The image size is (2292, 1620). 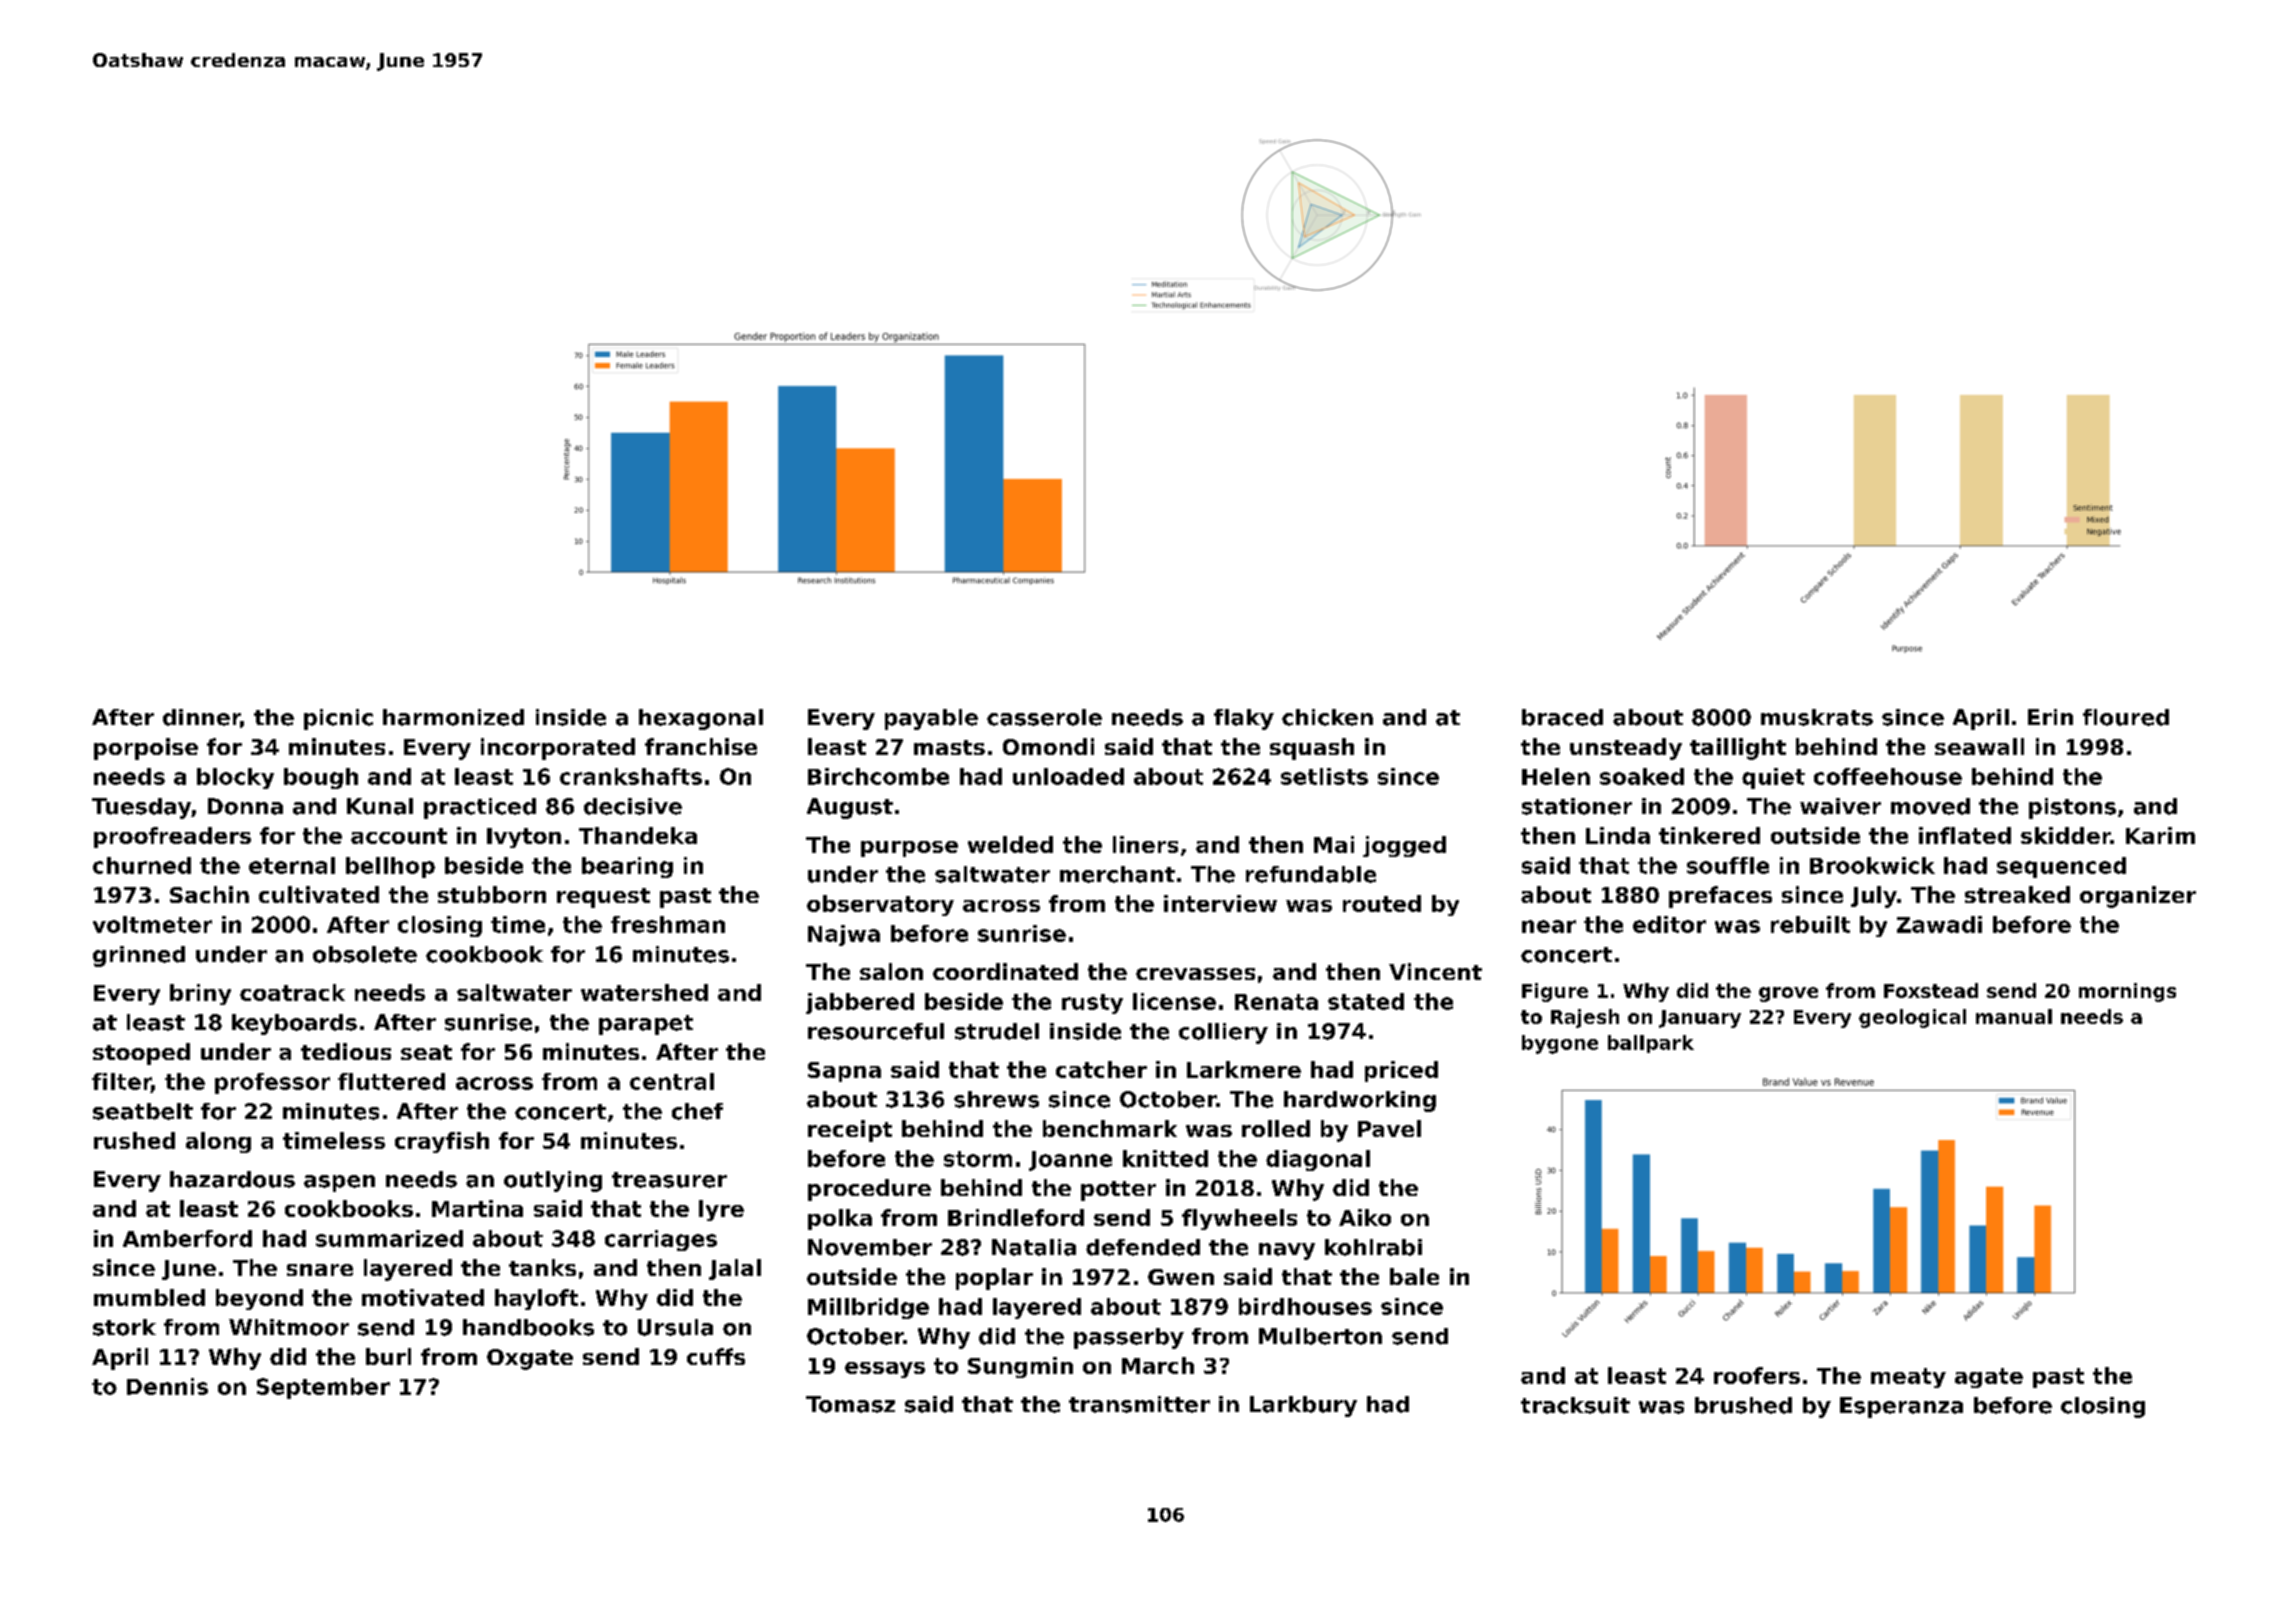 I want to click on Foxstead, so click(x=1931, y=990).
